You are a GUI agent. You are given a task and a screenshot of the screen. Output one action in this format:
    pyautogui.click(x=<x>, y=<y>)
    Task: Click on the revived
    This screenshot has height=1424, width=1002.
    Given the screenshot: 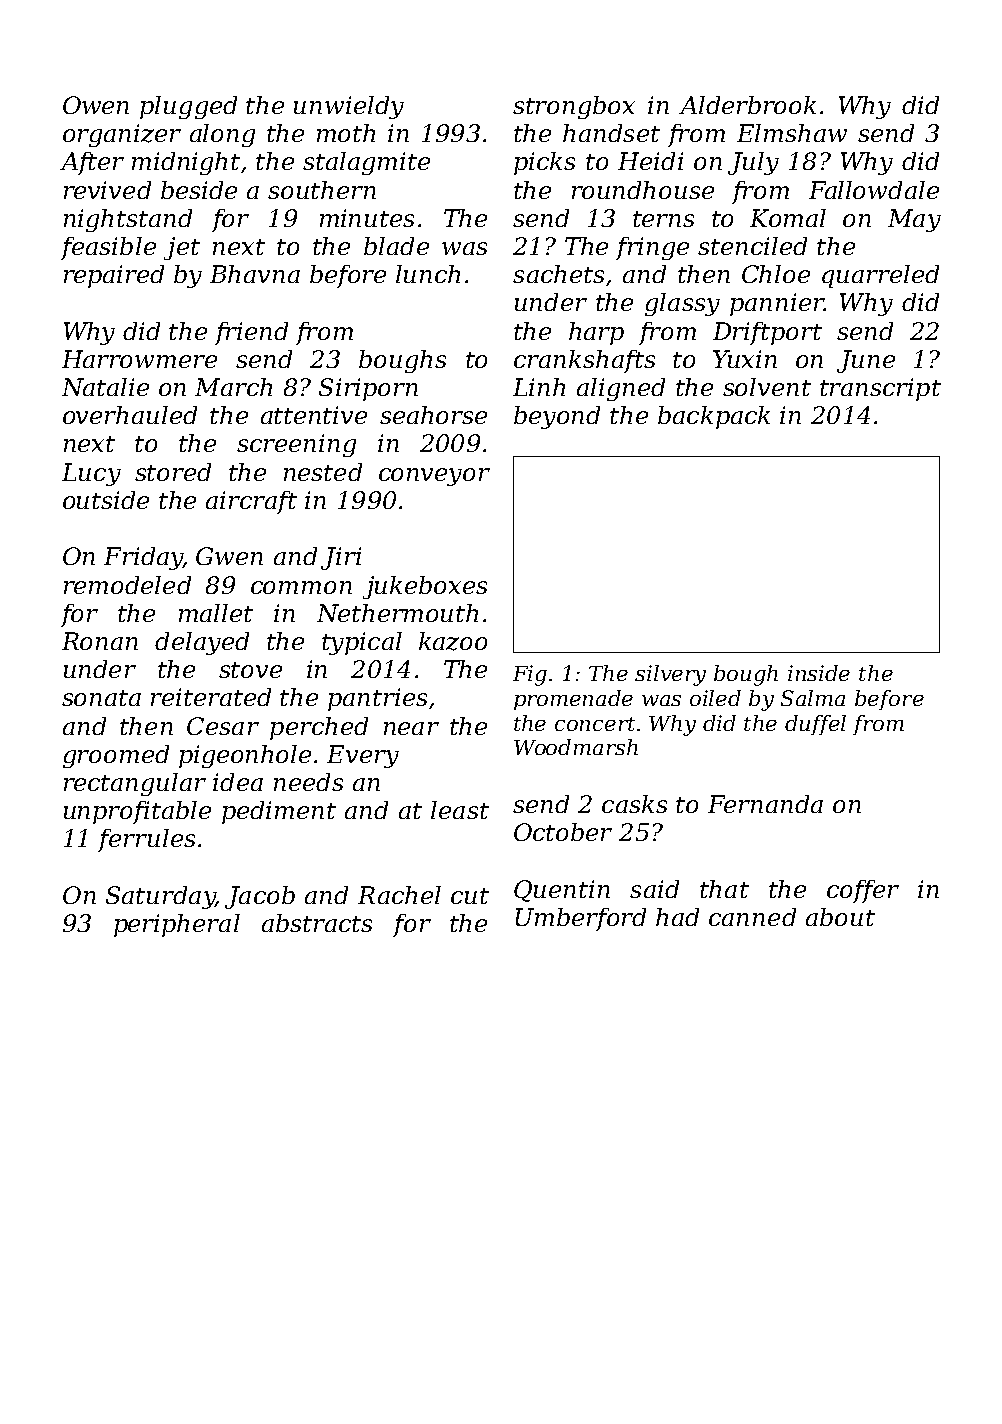 What is the action you would take?
    pyautogui.click(x=107, y=190)
